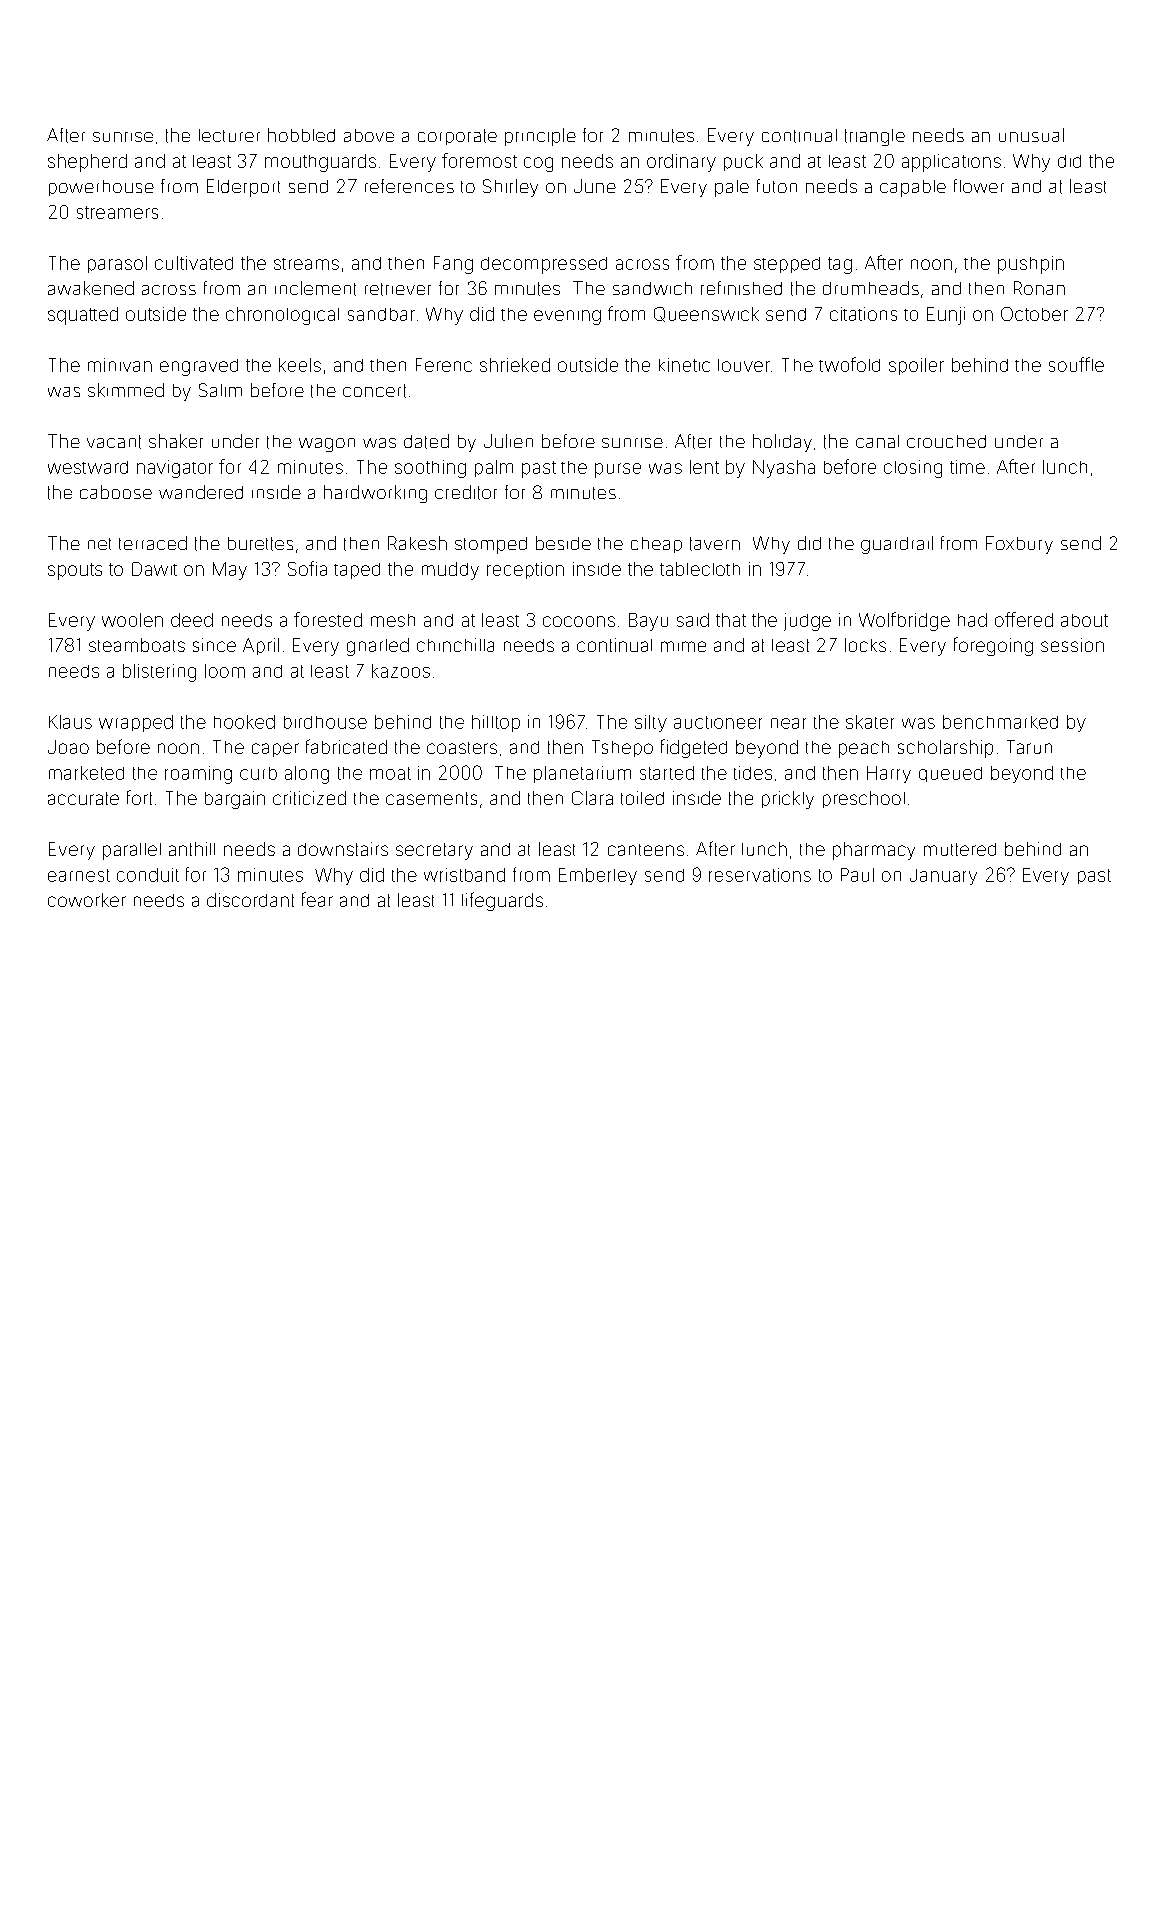 The height and width of the page is (1932, 1173). Describe the element at coordinates (1031, 135) in the page. I see `unusual` at that location.
